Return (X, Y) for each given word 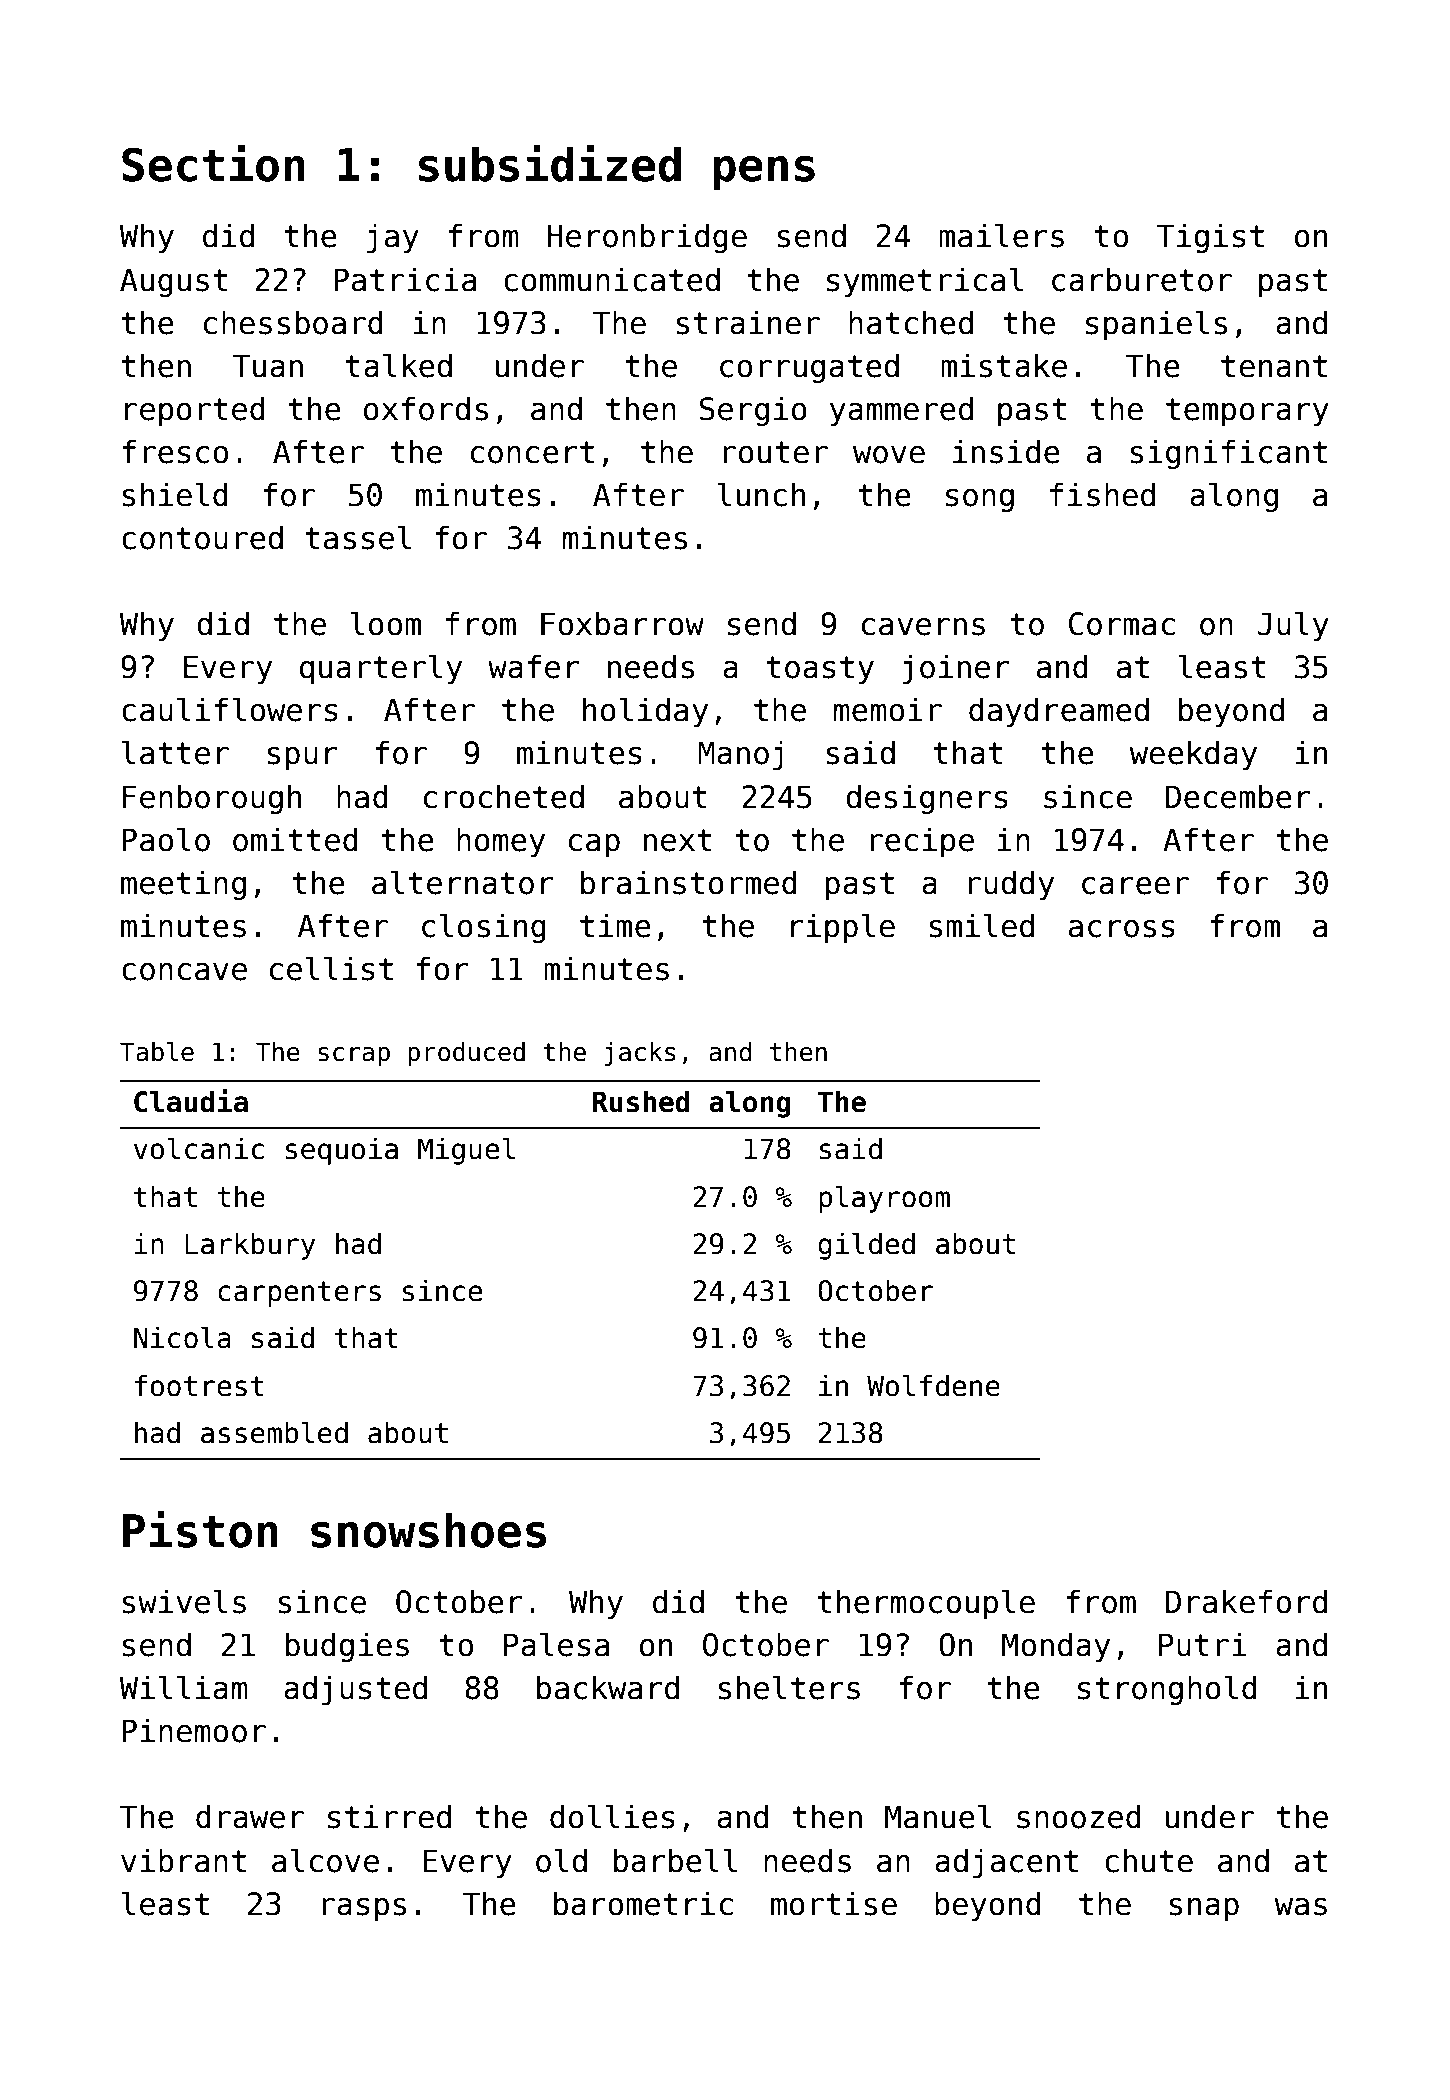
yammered (901, 411)
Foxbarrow (622, 623)
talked (399, 365)
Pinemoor (194, 1730)
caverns (923, 627)
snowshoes (428, 1530)
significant (1228, 454)
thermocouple (926, 1604)
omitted (295, 839)
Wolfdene (933, 1385)
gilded (866, 1246)
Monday (1056, 1647)
